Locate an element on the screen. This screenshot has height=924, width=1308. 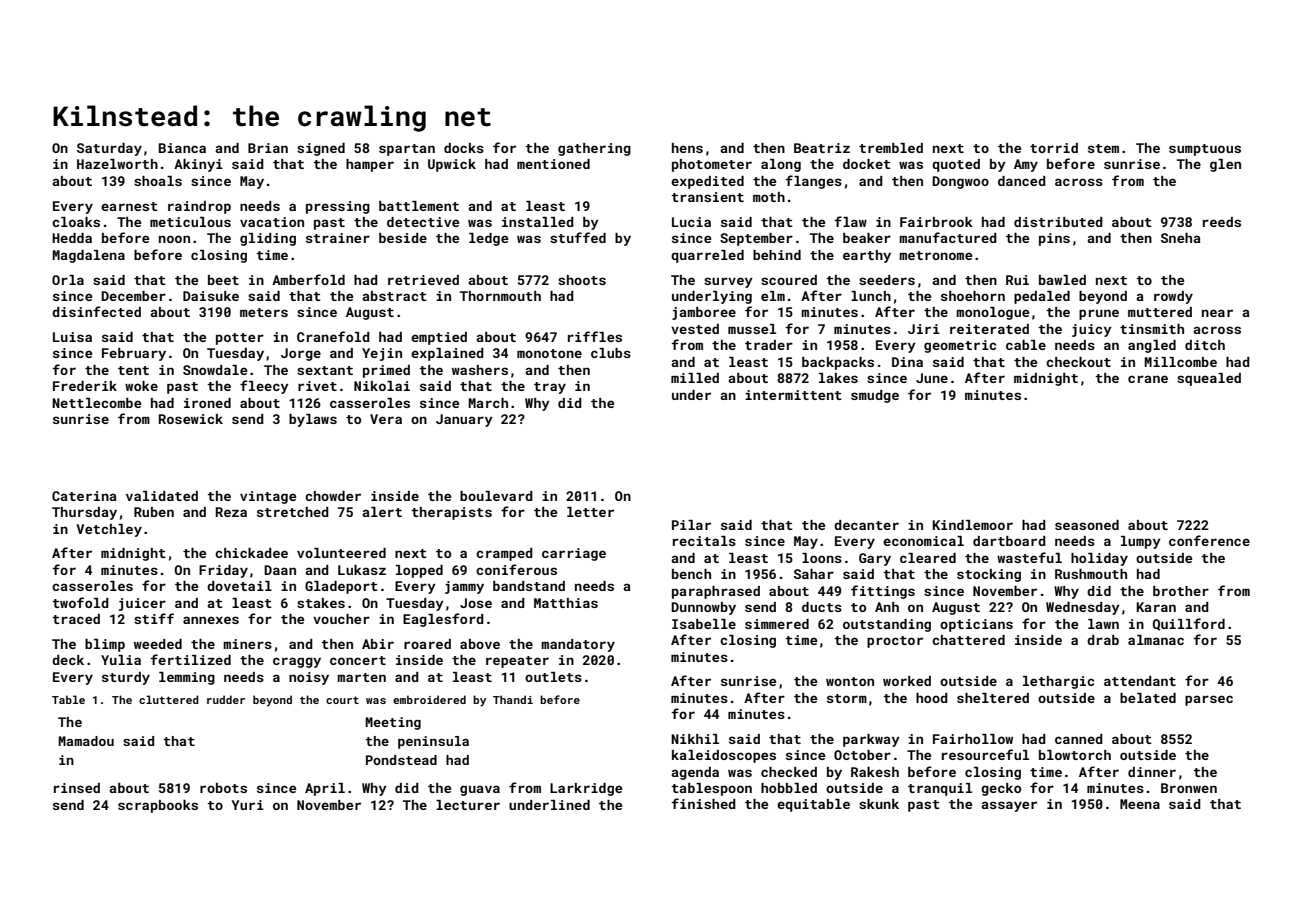
conference is located at coordinates (1209, 540).
